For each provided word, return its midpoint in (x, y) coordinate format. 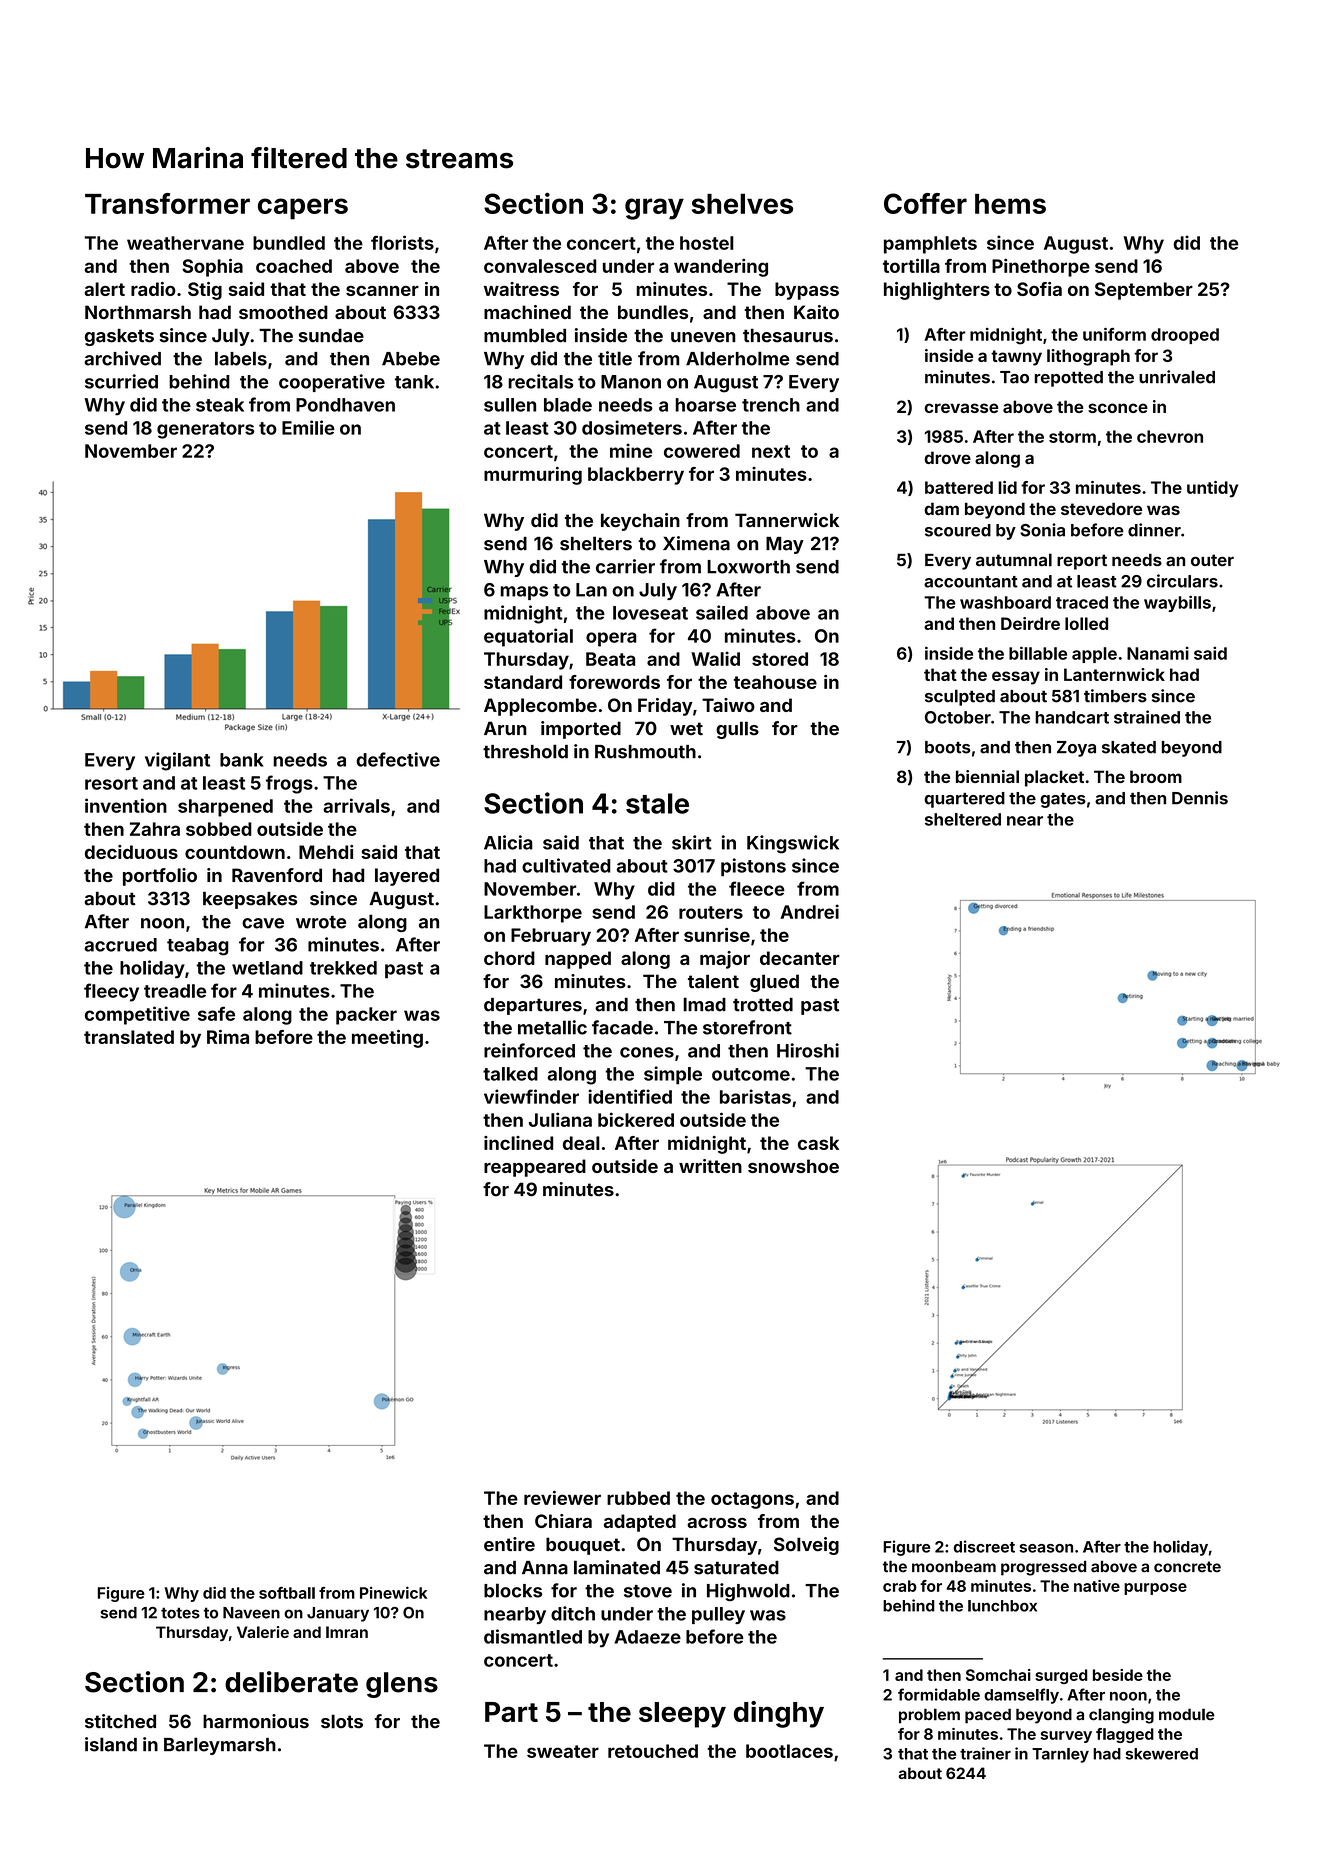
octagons (752, 1500)
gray (654, 209)
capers (303, 209)
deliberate (291, 1682)
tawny (1016, 358)
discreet (984, 1546)
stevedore (1101, 508)
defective (398, 759)
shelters (596, 543)
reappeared (535, 1168)
